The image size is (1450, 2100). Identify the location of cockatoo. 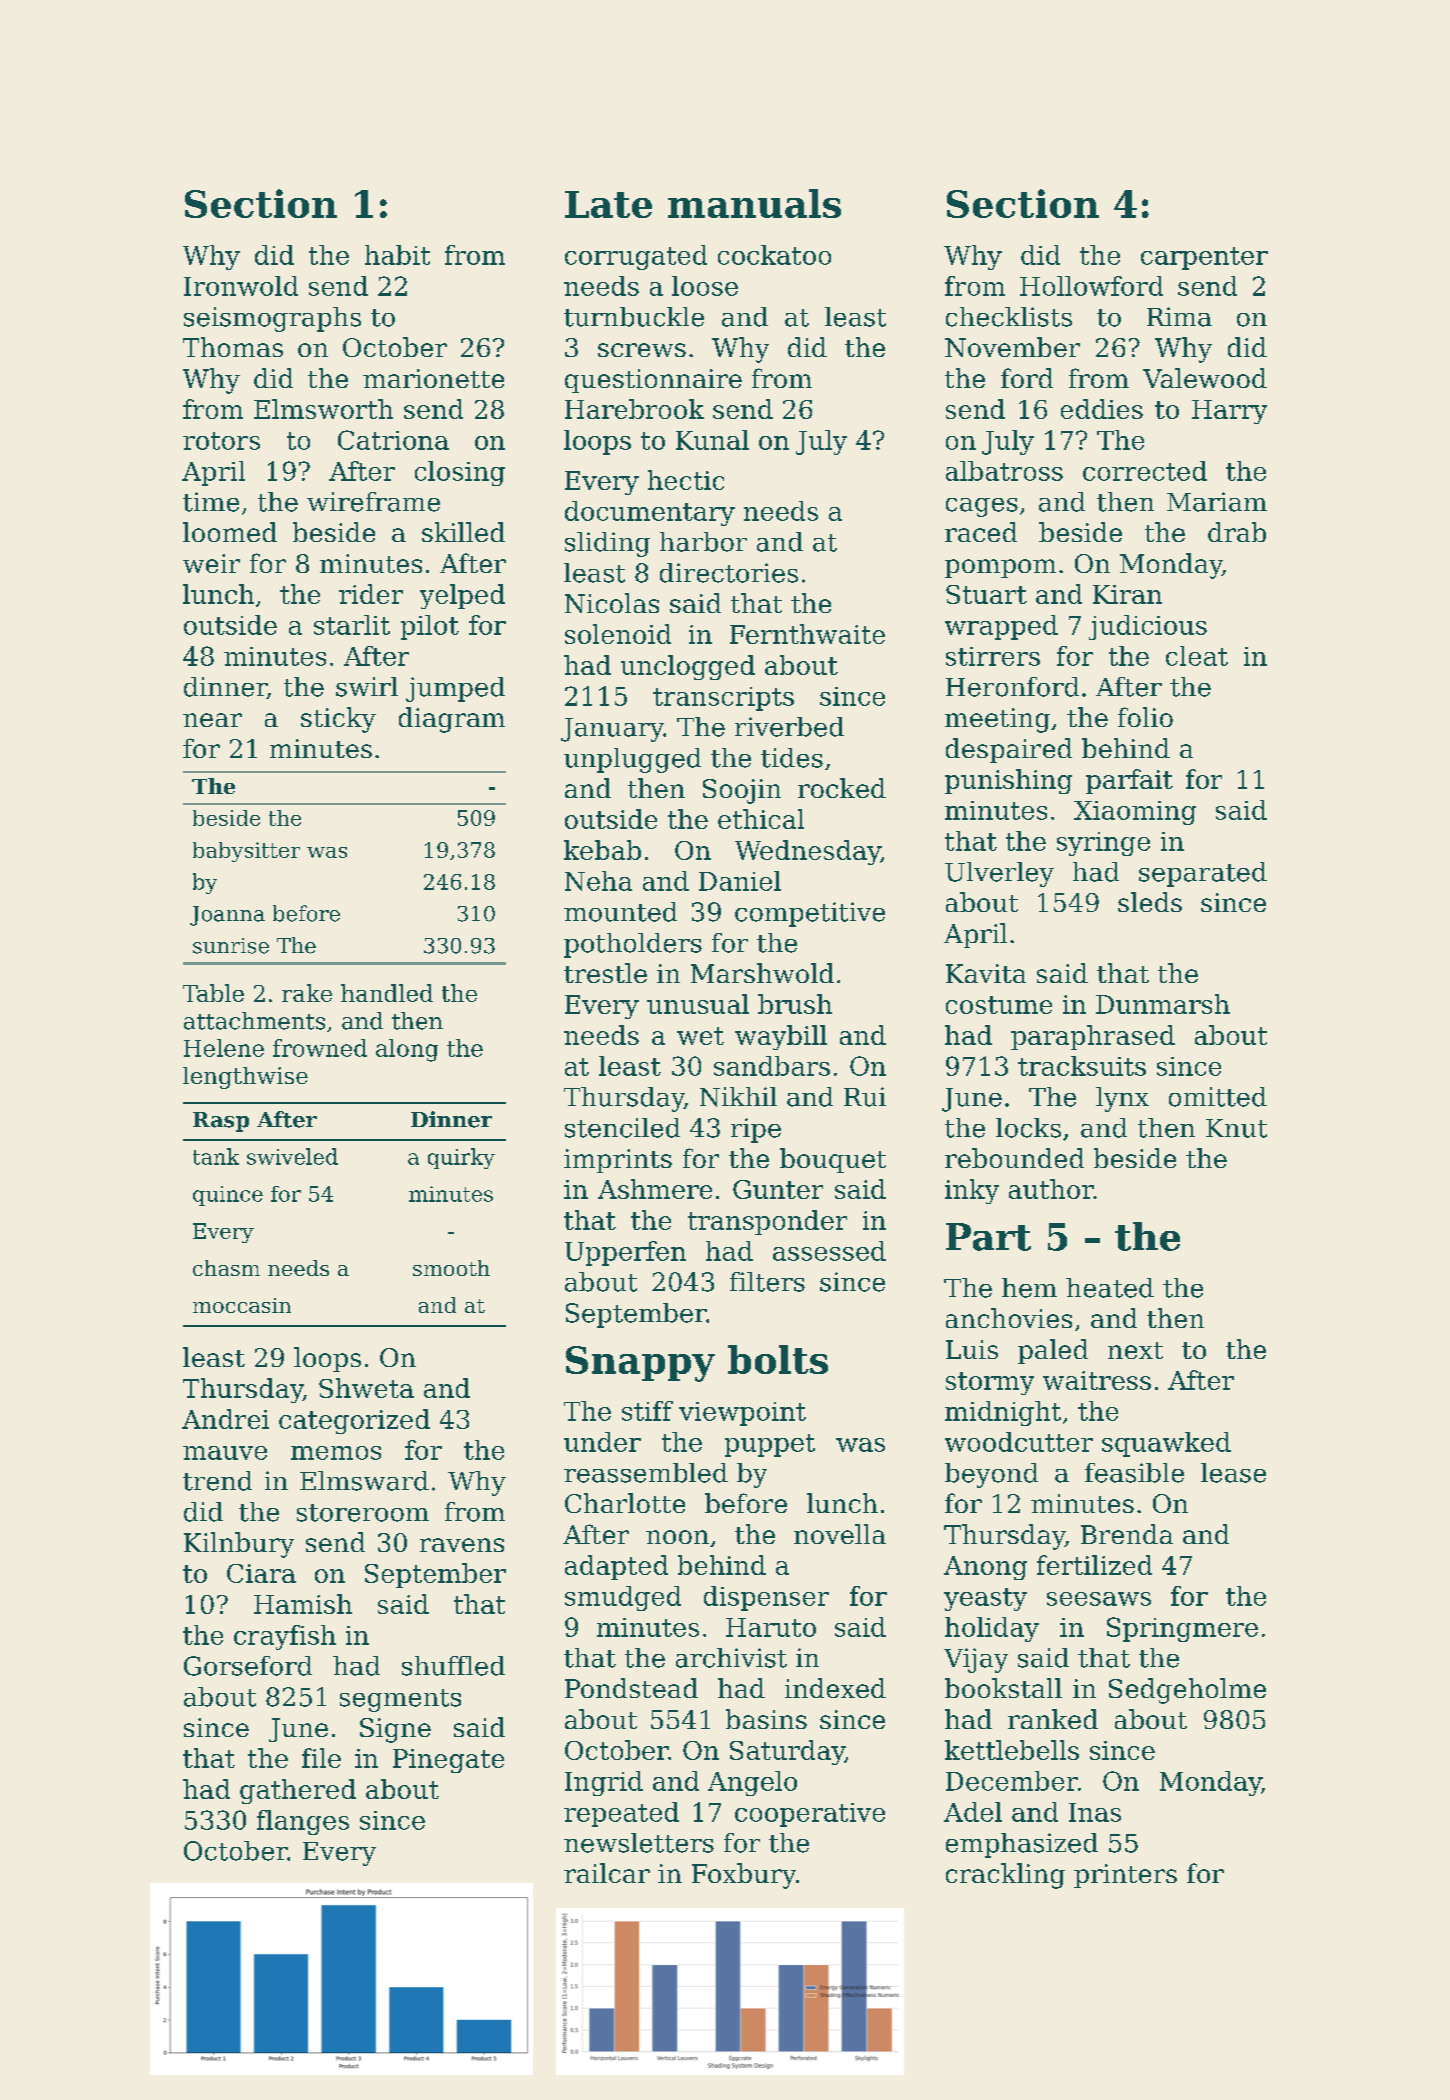
(774, 255).
